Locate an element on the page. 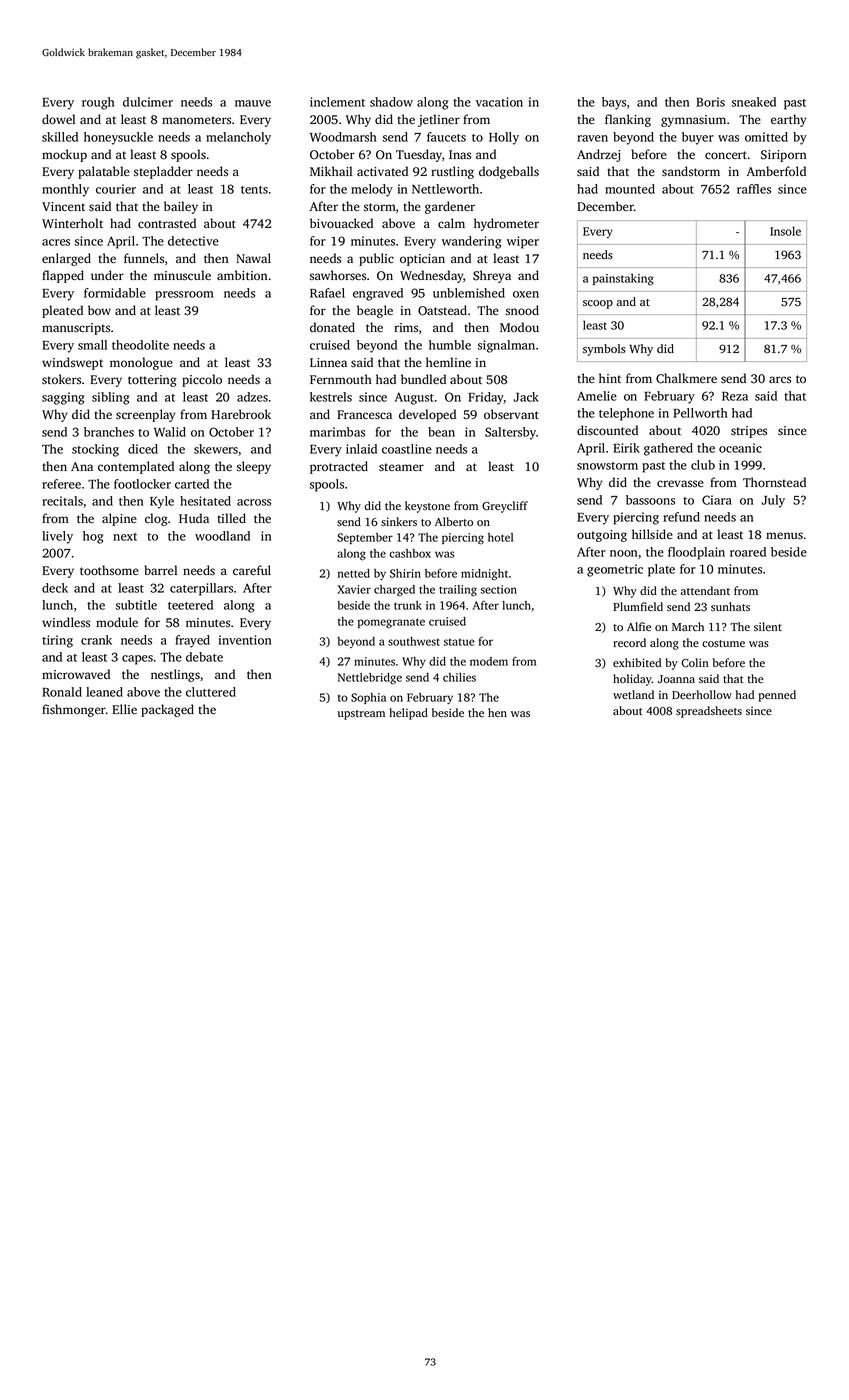 The height and width of the document is (1400, 849). manometers is located at coordinates (196, 120).
